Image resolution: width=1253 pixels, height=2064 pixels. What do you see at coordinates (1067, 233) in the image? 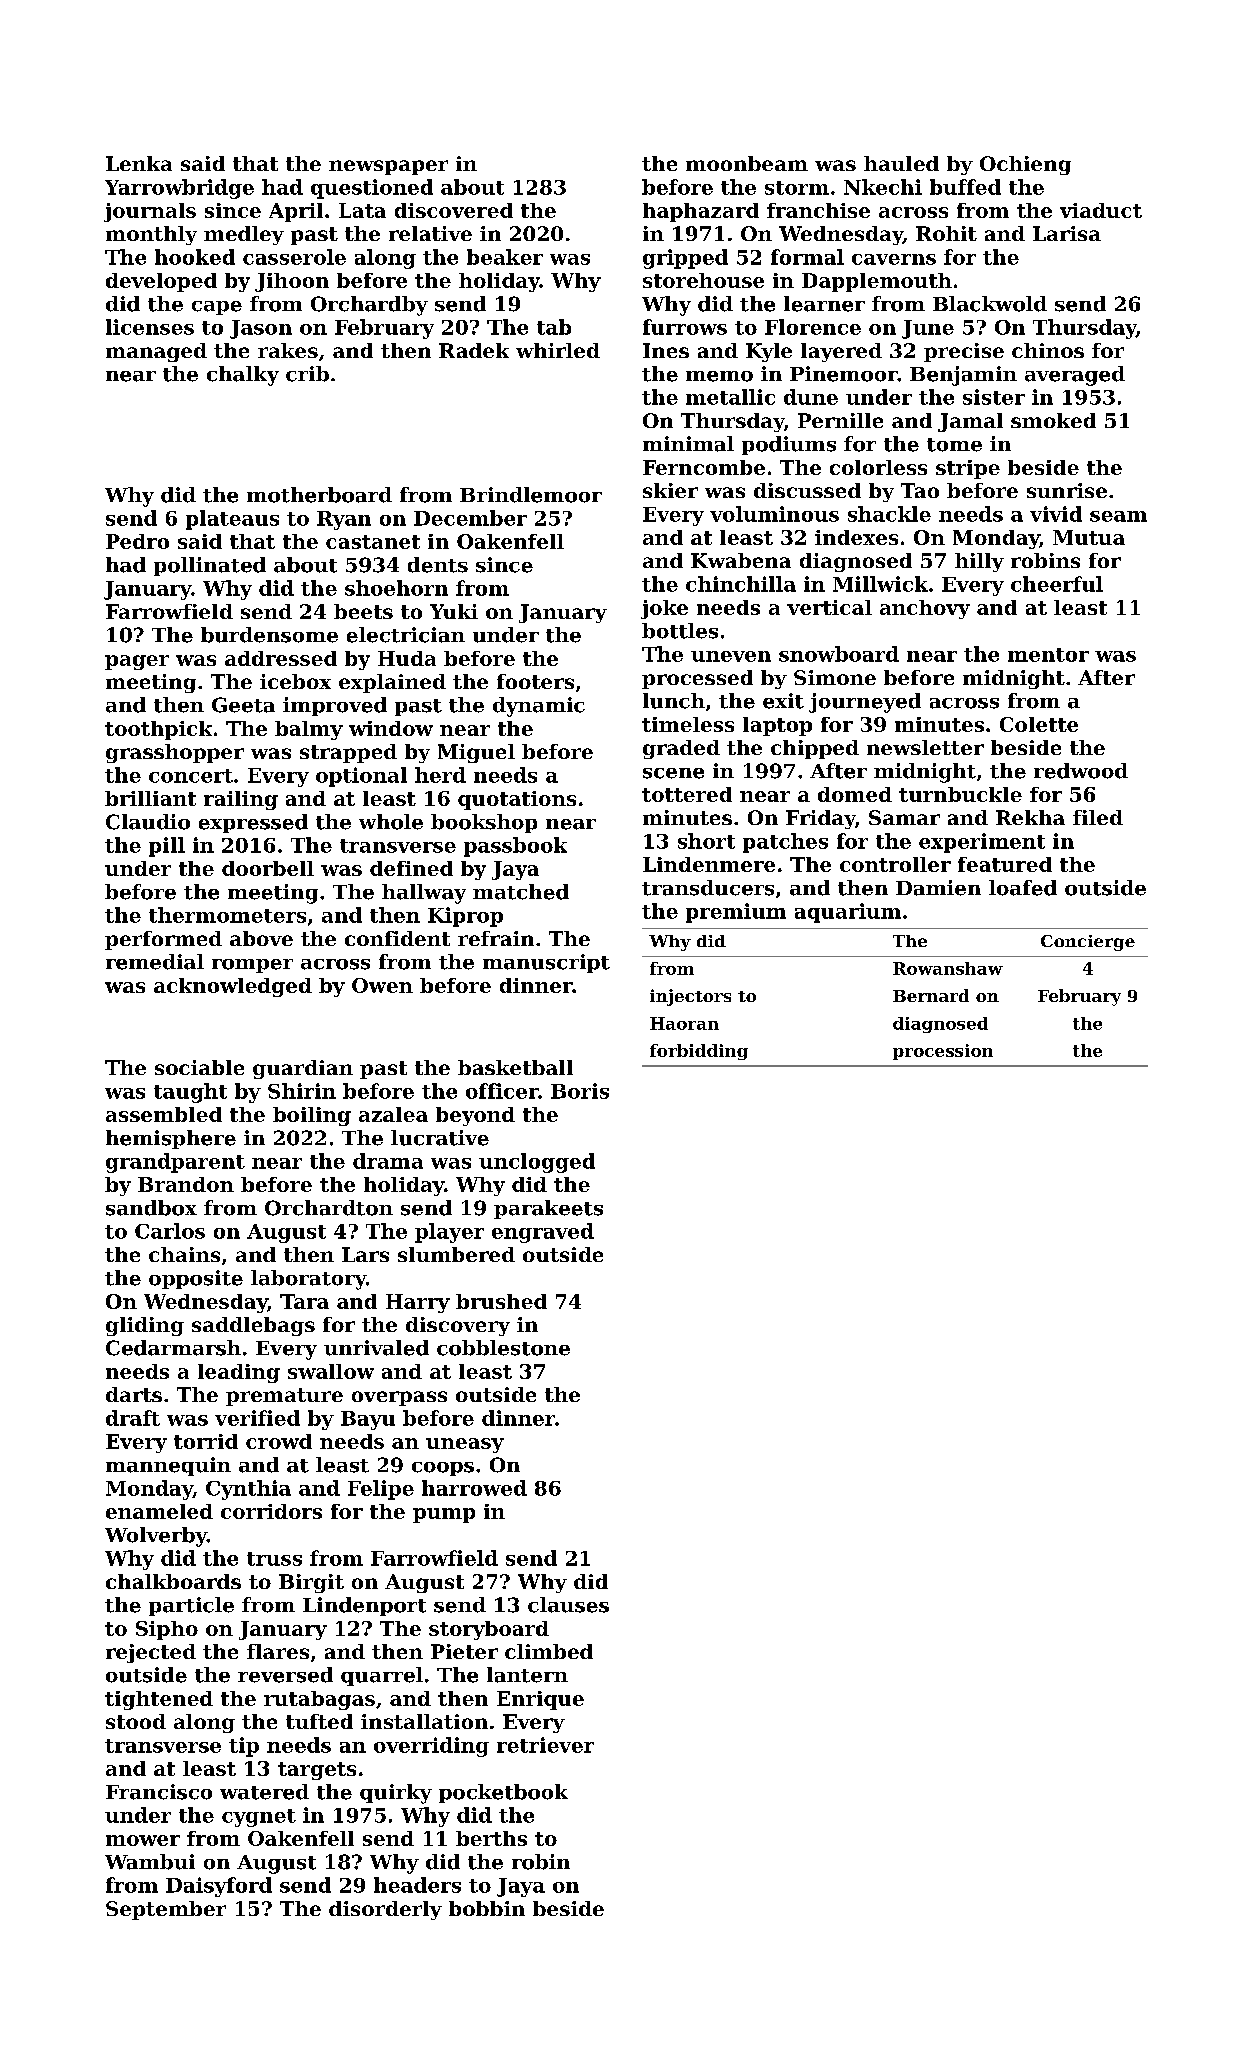
I see `Larisa` at bounding box center [1067, 233].
